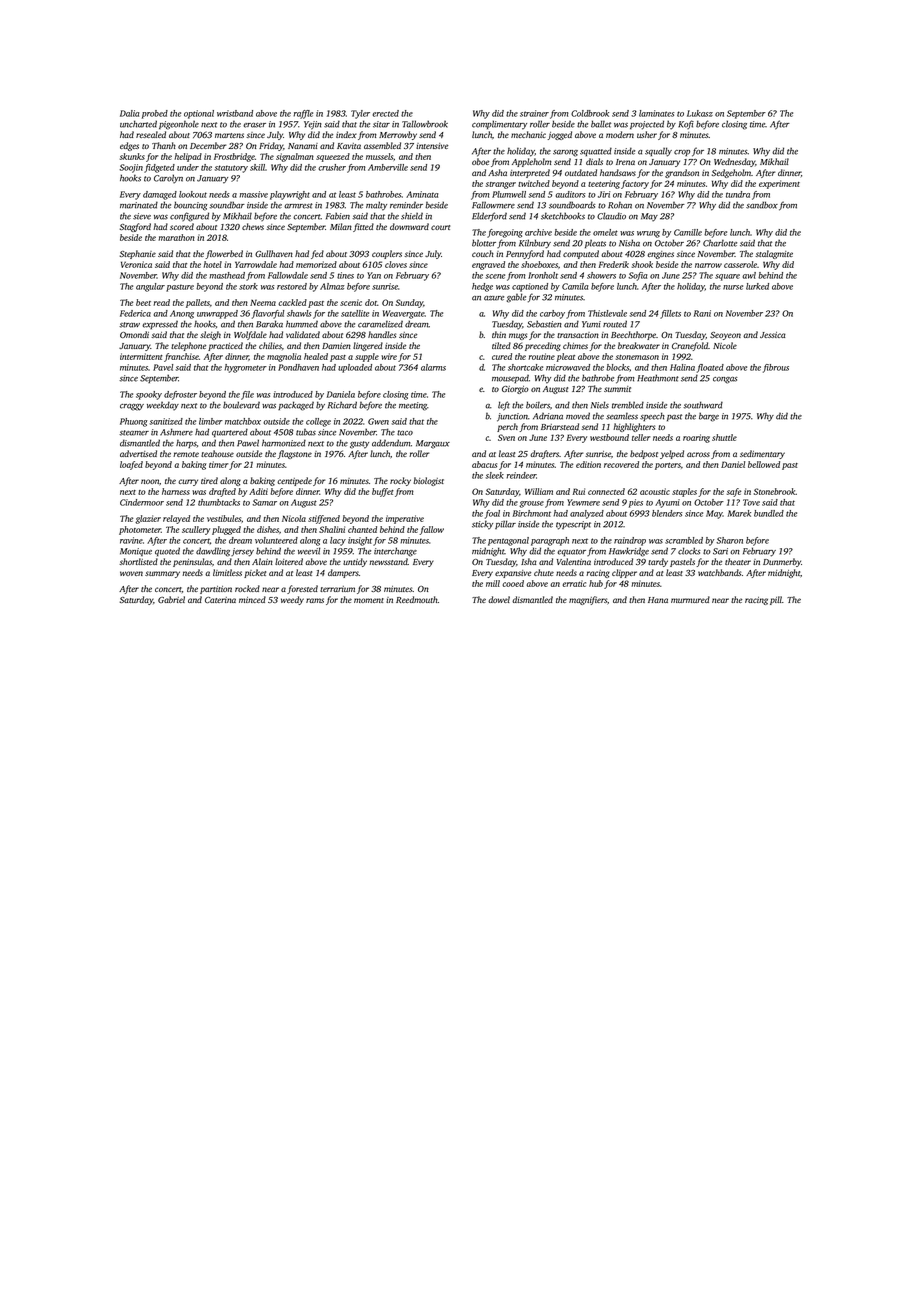  I want to click on speech, so click(652, 416).
